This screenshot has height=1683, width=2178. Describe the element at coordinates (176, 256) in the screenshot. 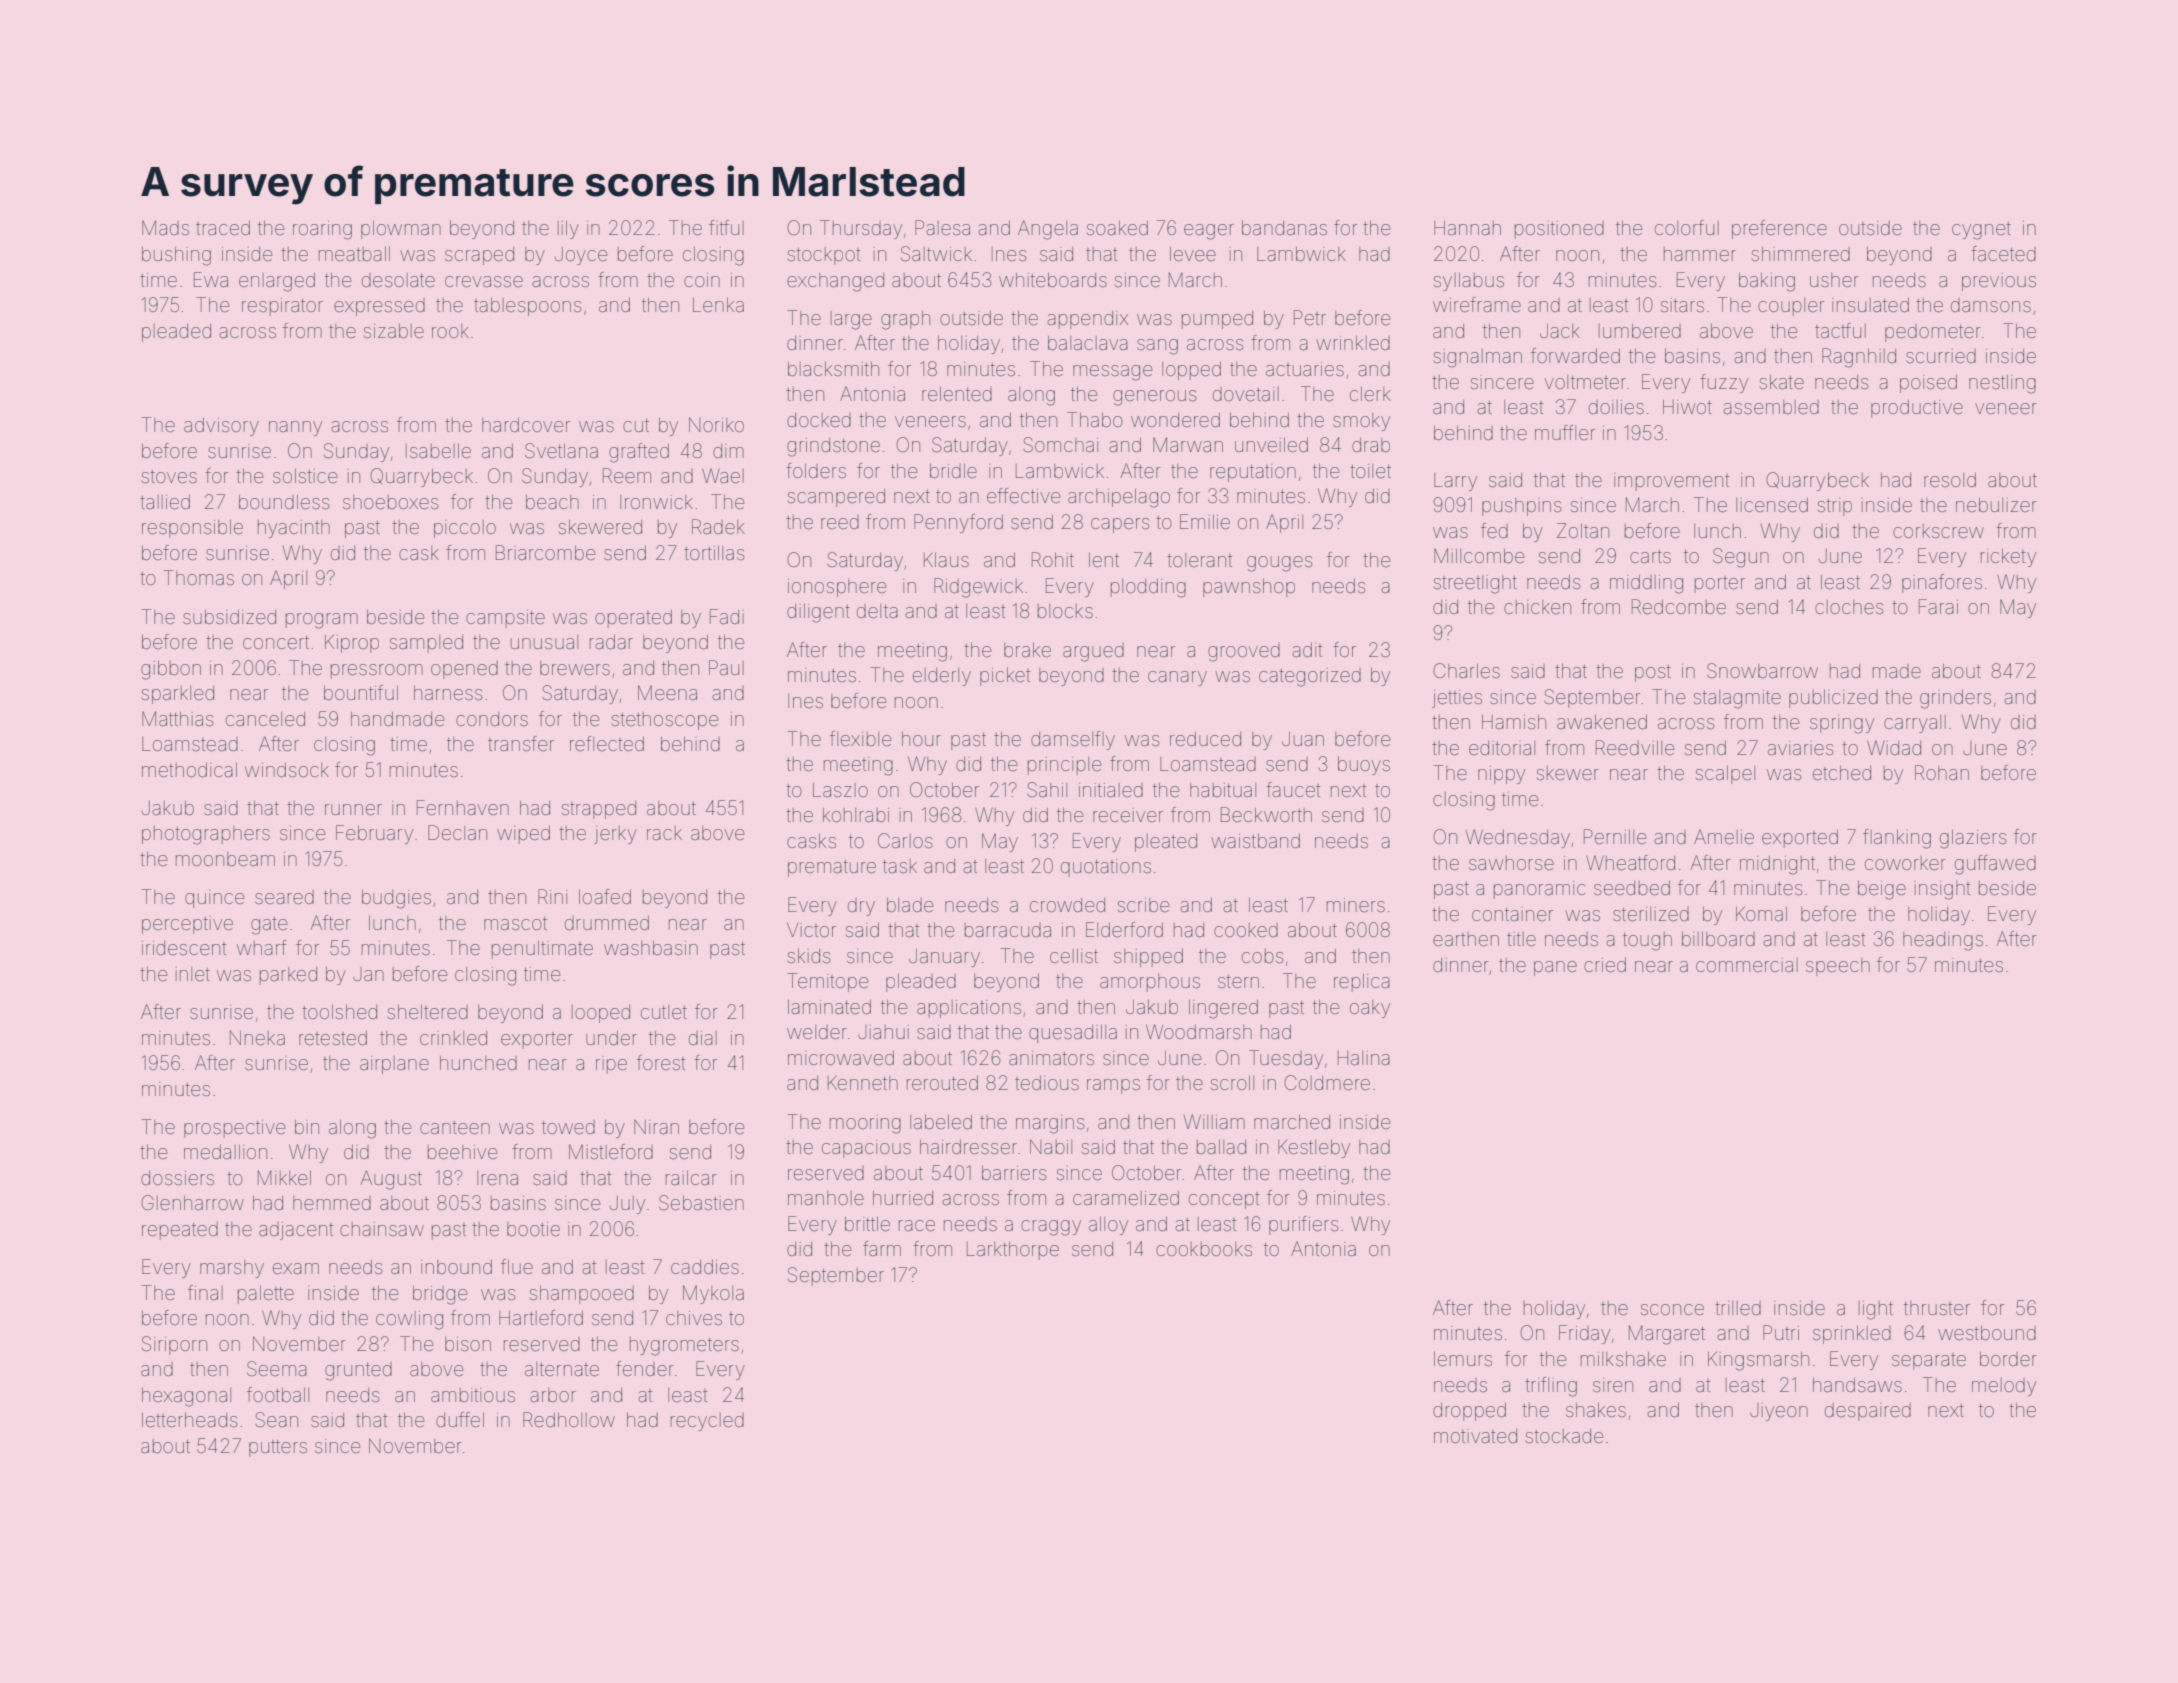

I see `bushing` at that location.
